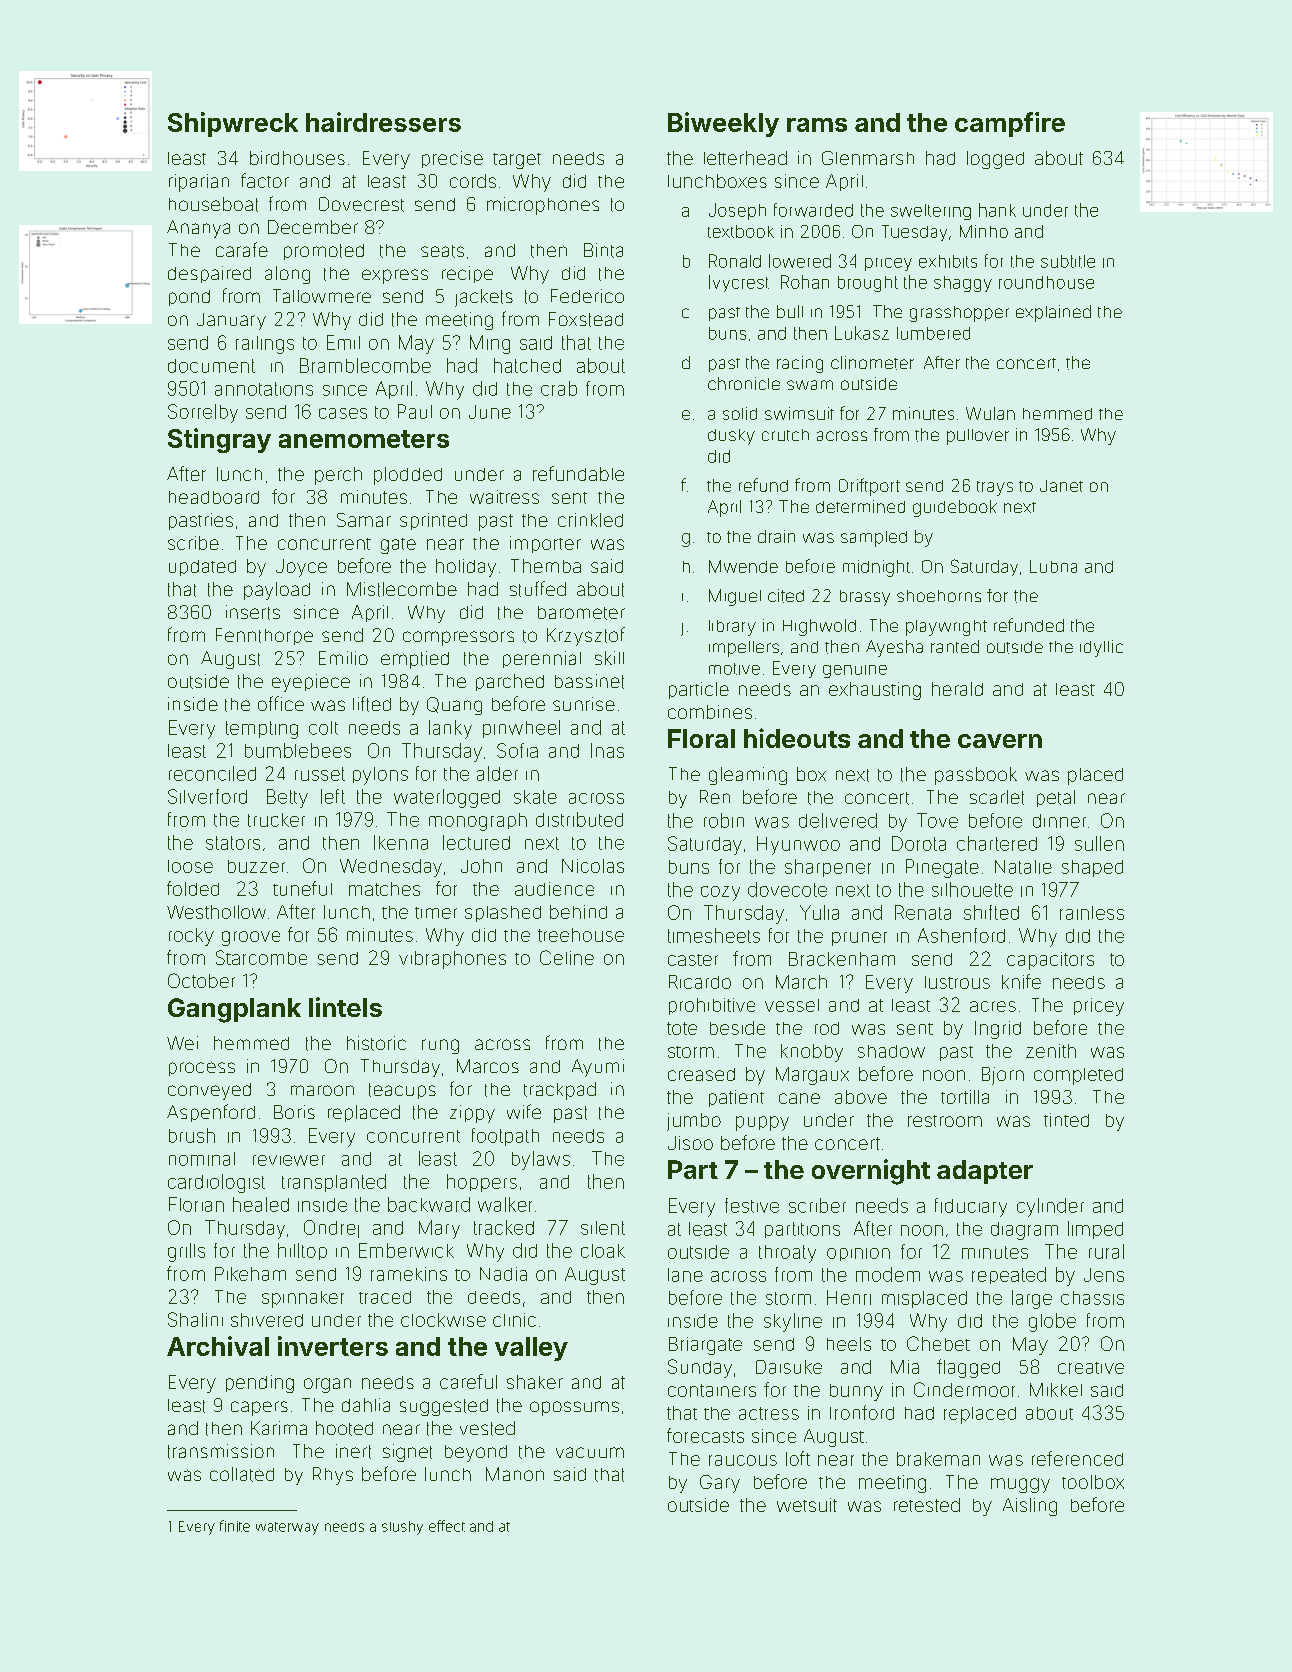  What do you see at coordinates (817, 125) in the document?
I see `rams` at bounding box center [817, 125].
